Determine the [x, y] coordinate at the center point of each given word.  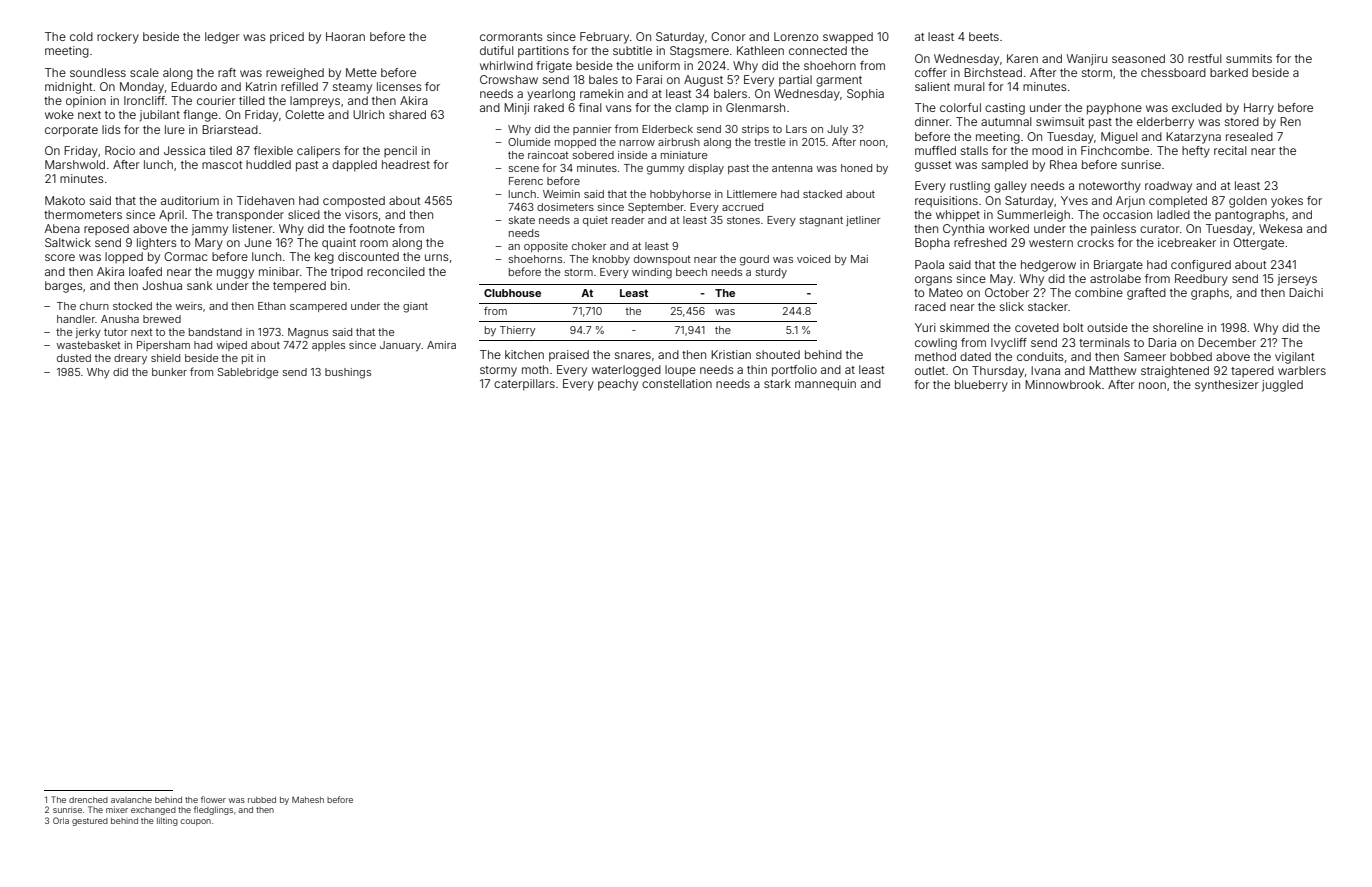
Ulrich [368, 114]
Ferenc [526, 181]
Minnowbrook [1063, 384]
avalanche [131, 800]
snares [633, 355]
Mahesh [308, 799]
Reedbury [1201, 280]
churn [94, 306]
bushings [348, 373]
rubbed [262, 800]
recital [1230, 150]
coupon [196, 822]
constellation [677, 383]
